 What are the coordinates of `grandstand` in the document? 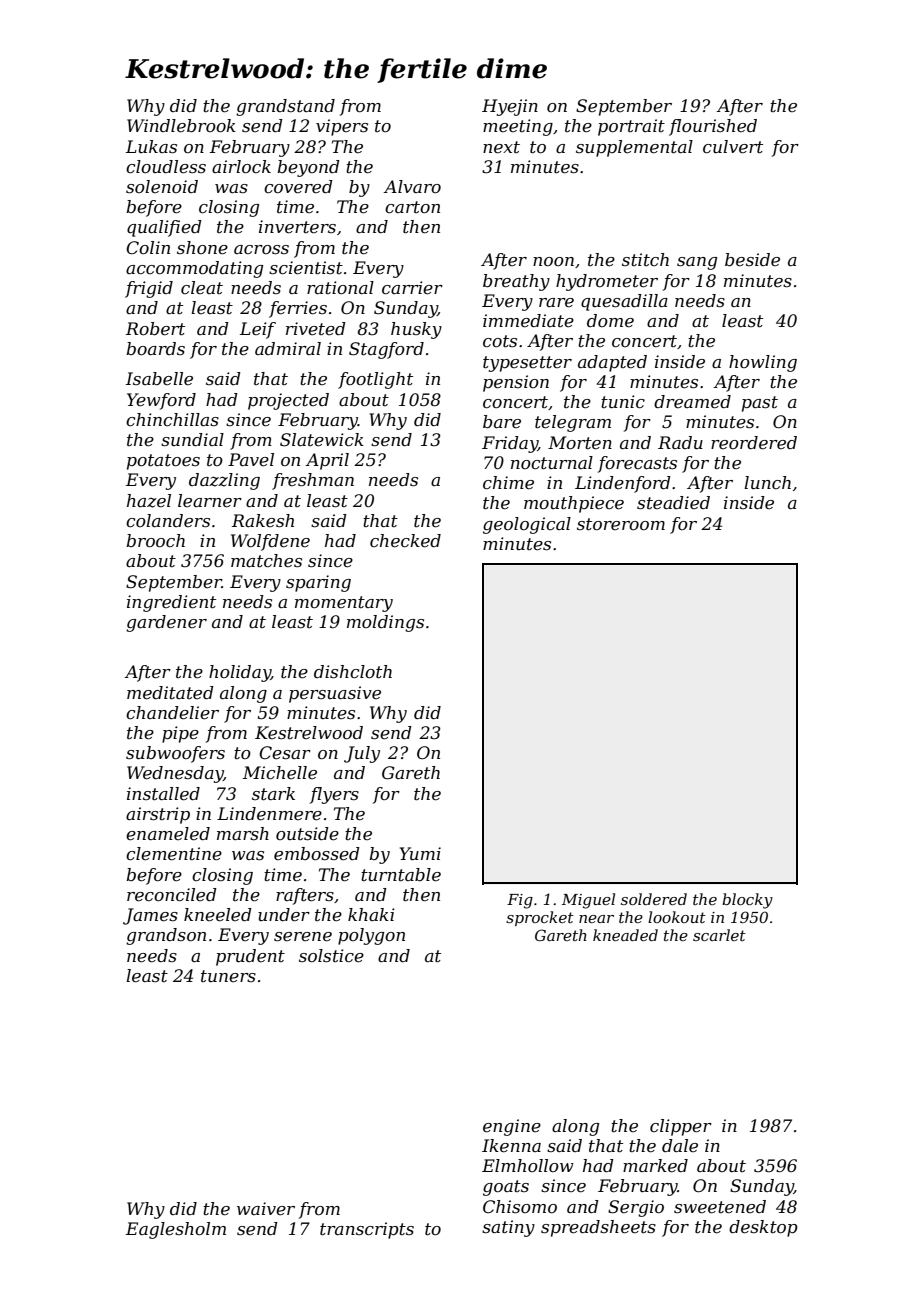 It's located at (285, 107).
